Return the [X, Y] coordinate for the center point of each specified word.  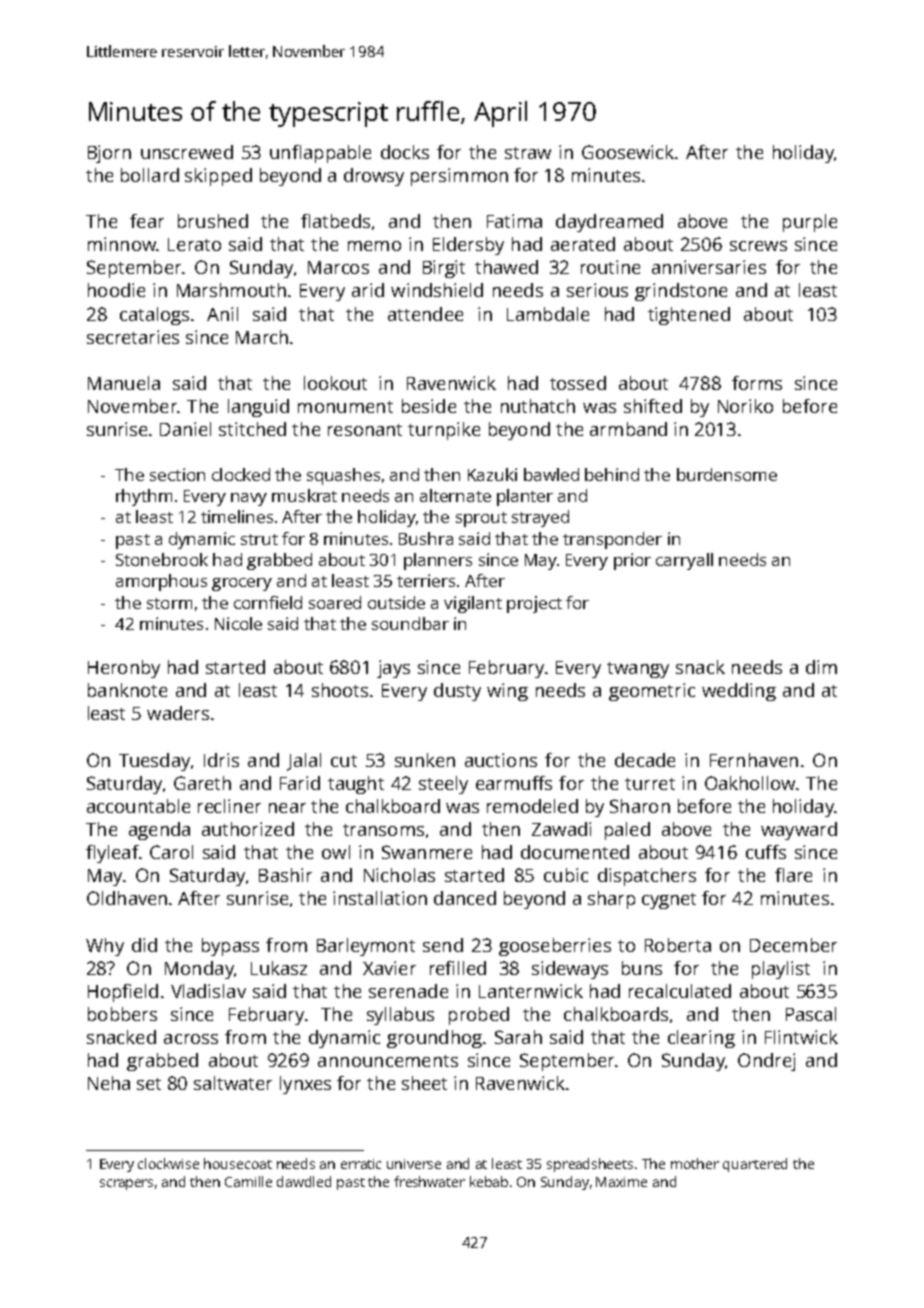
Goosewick [628, 152]
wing [507, 692]
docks [405, 152]
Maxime [621, 1182]
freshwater [429, 1181]
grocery [242, 584]
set [149, 1084]
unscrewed [187, 152]
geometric [652, 692]
